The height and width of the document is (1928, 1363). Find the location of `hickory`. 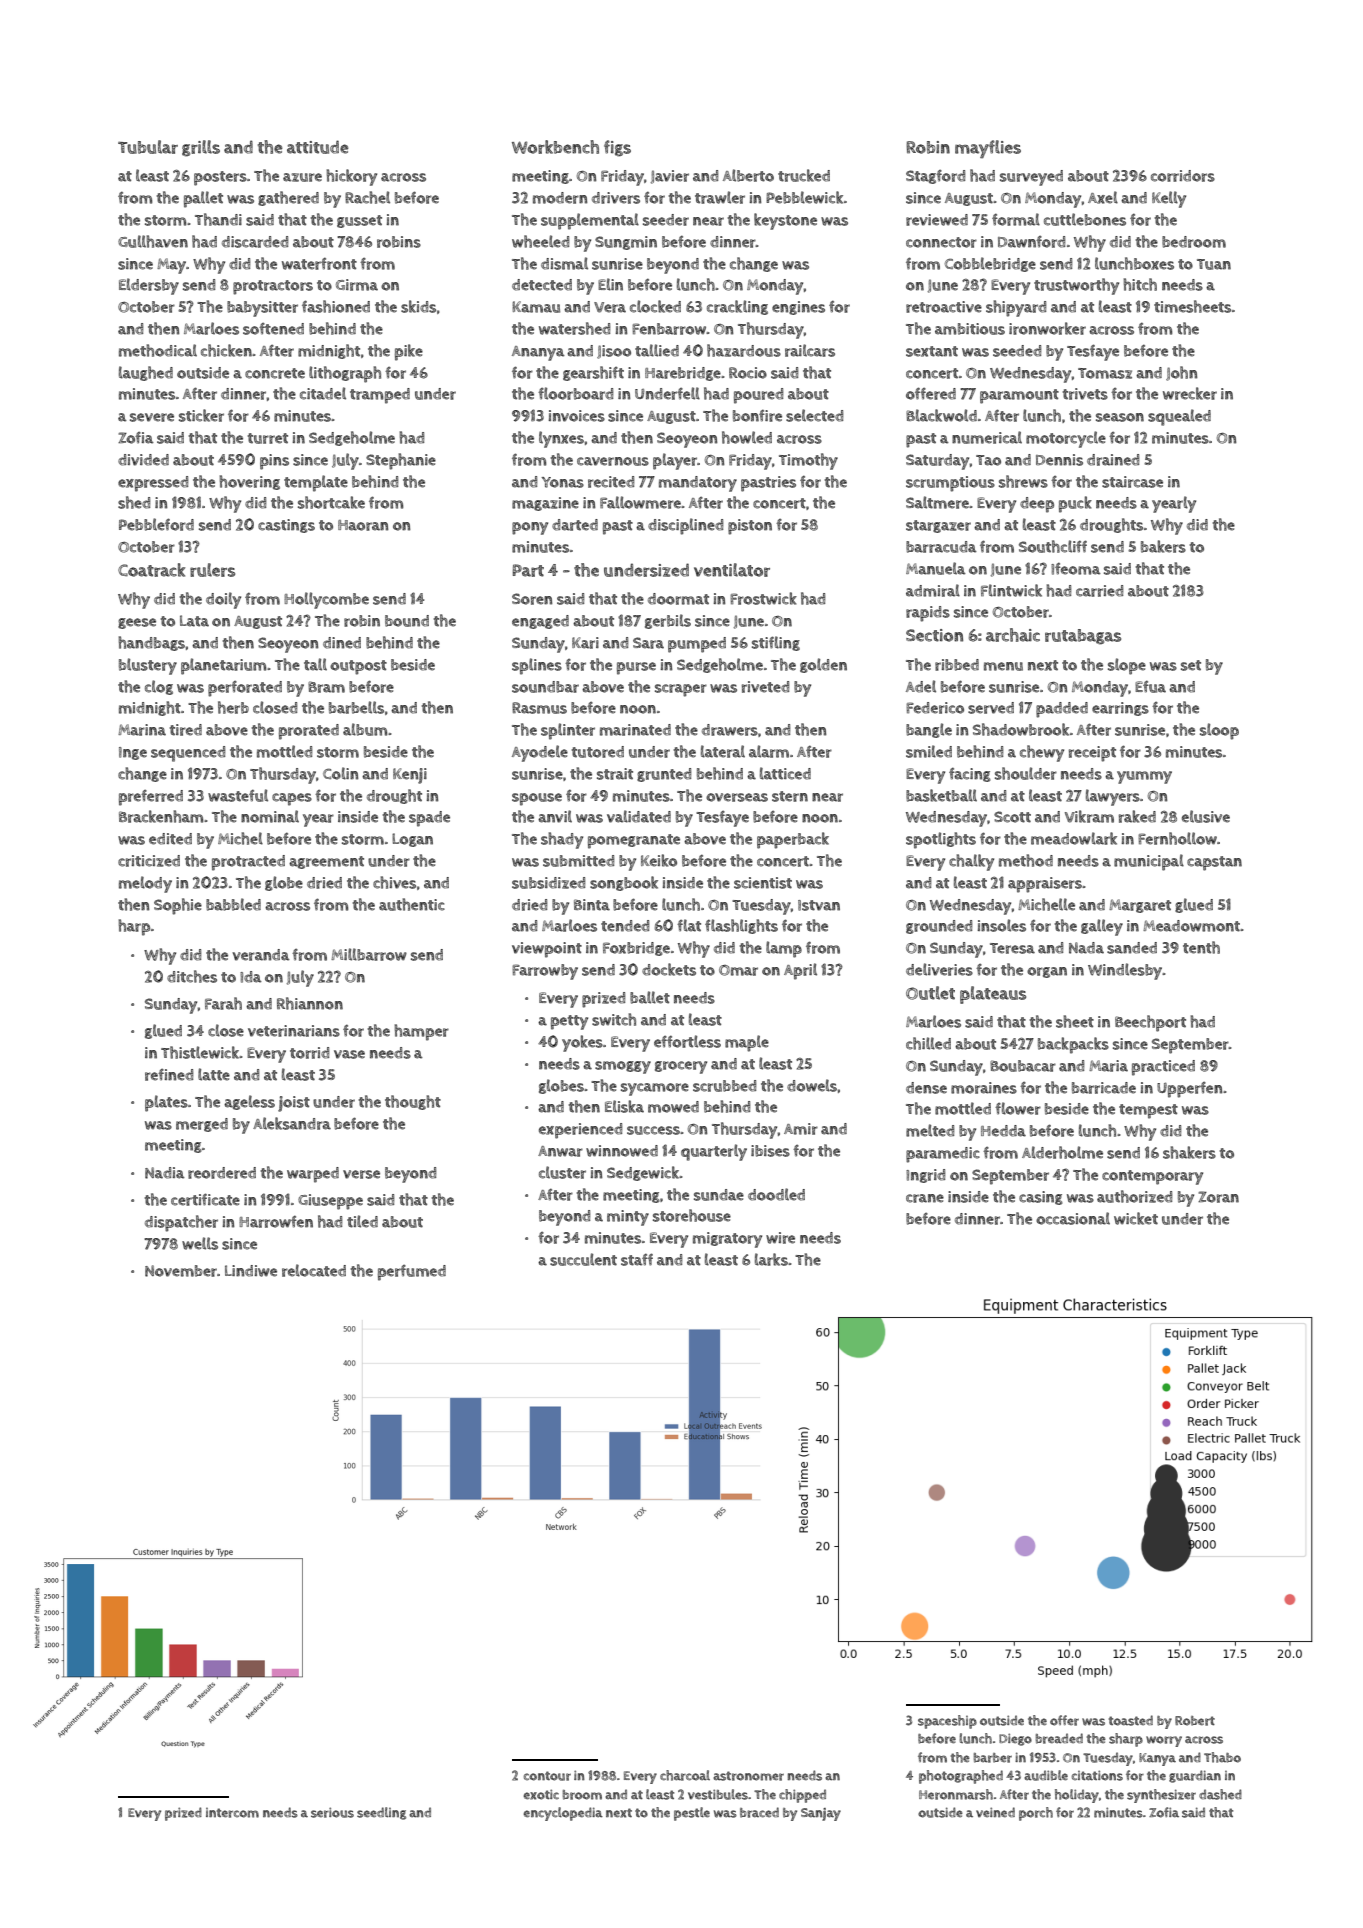

hickory is located at coordinates (351, 177).
